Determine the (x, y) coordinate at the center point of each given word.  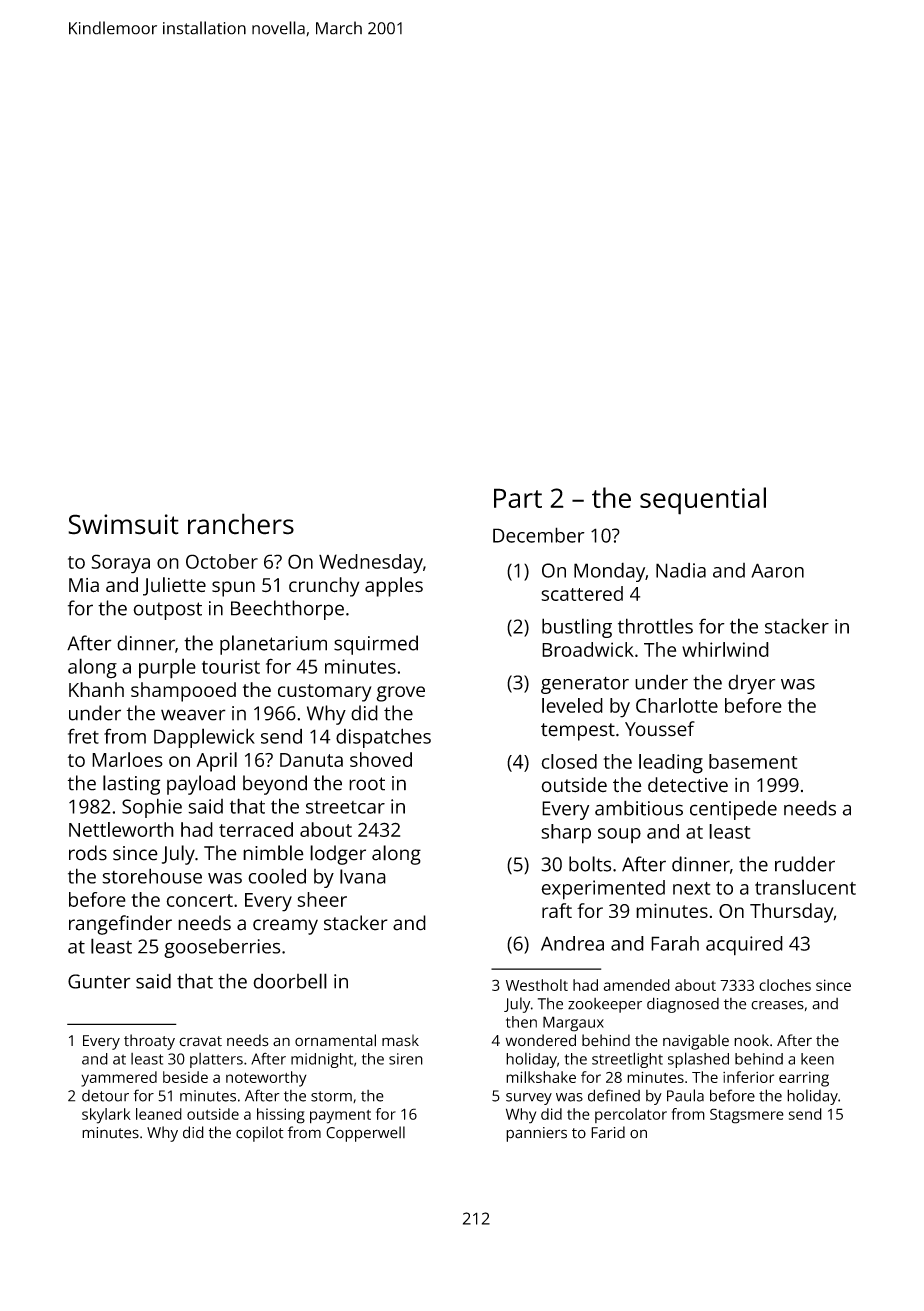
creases (777, 1005)
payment (340, 1117)
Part (518, 498)
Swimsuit (123, 524)
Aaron (777, 570)
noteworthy (266, 1079)
